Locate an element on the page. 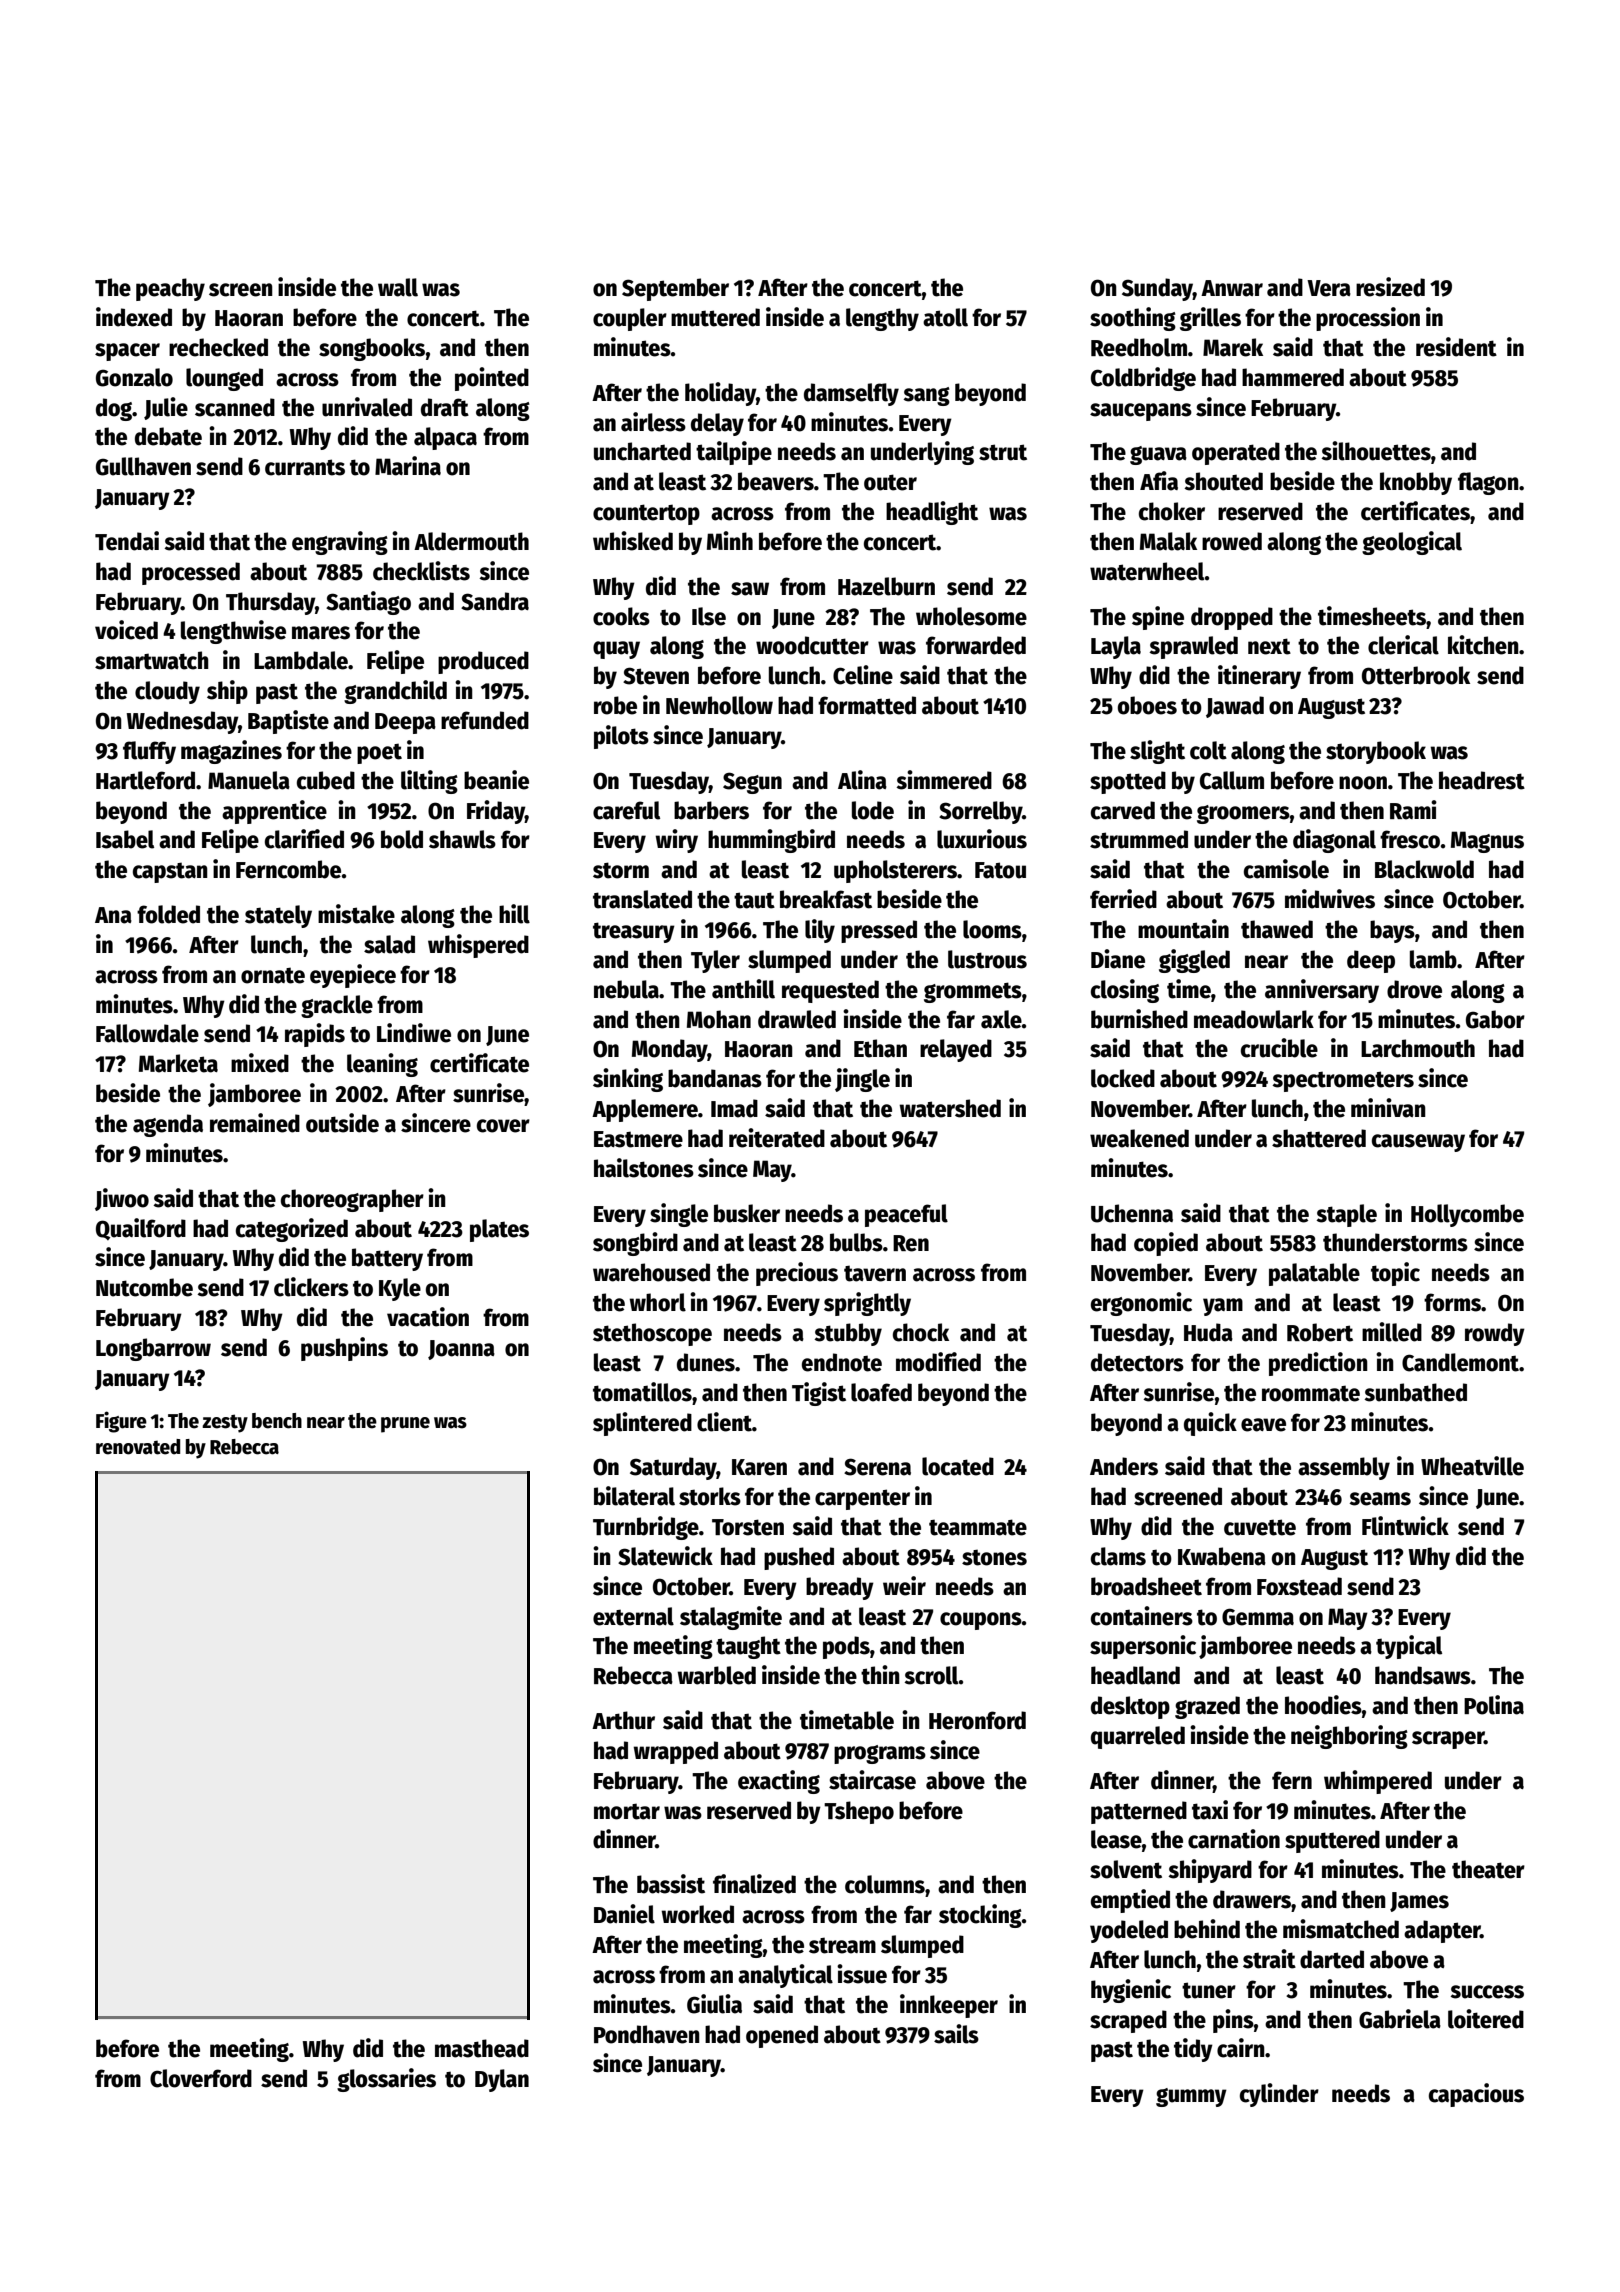 Image resolution: width=1620 pixels, height=2292 pixels. peachy is located at coordinates (170, 289).
